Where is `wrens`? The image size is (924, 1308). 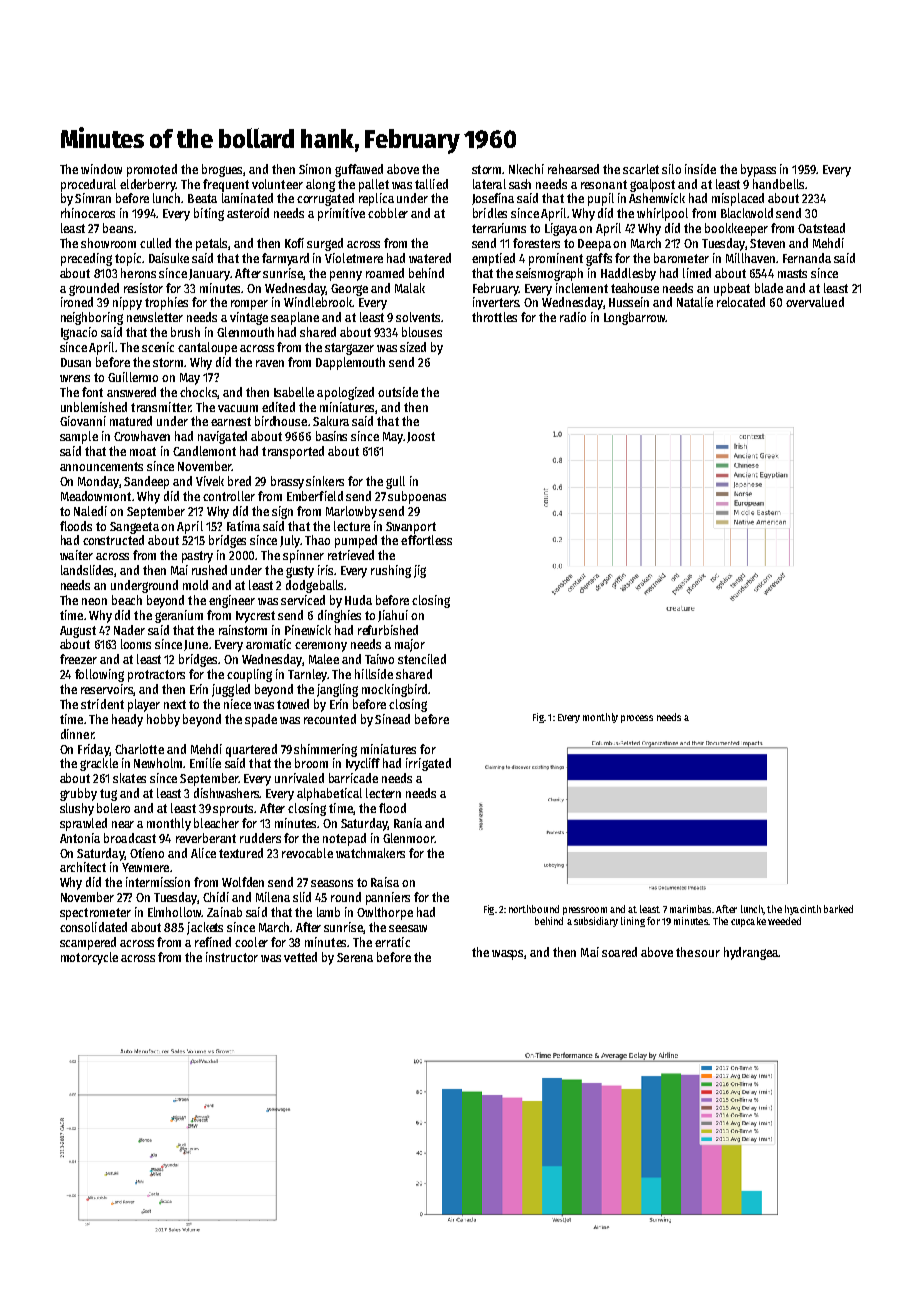 wrens is located at coordinates (75, 378).
